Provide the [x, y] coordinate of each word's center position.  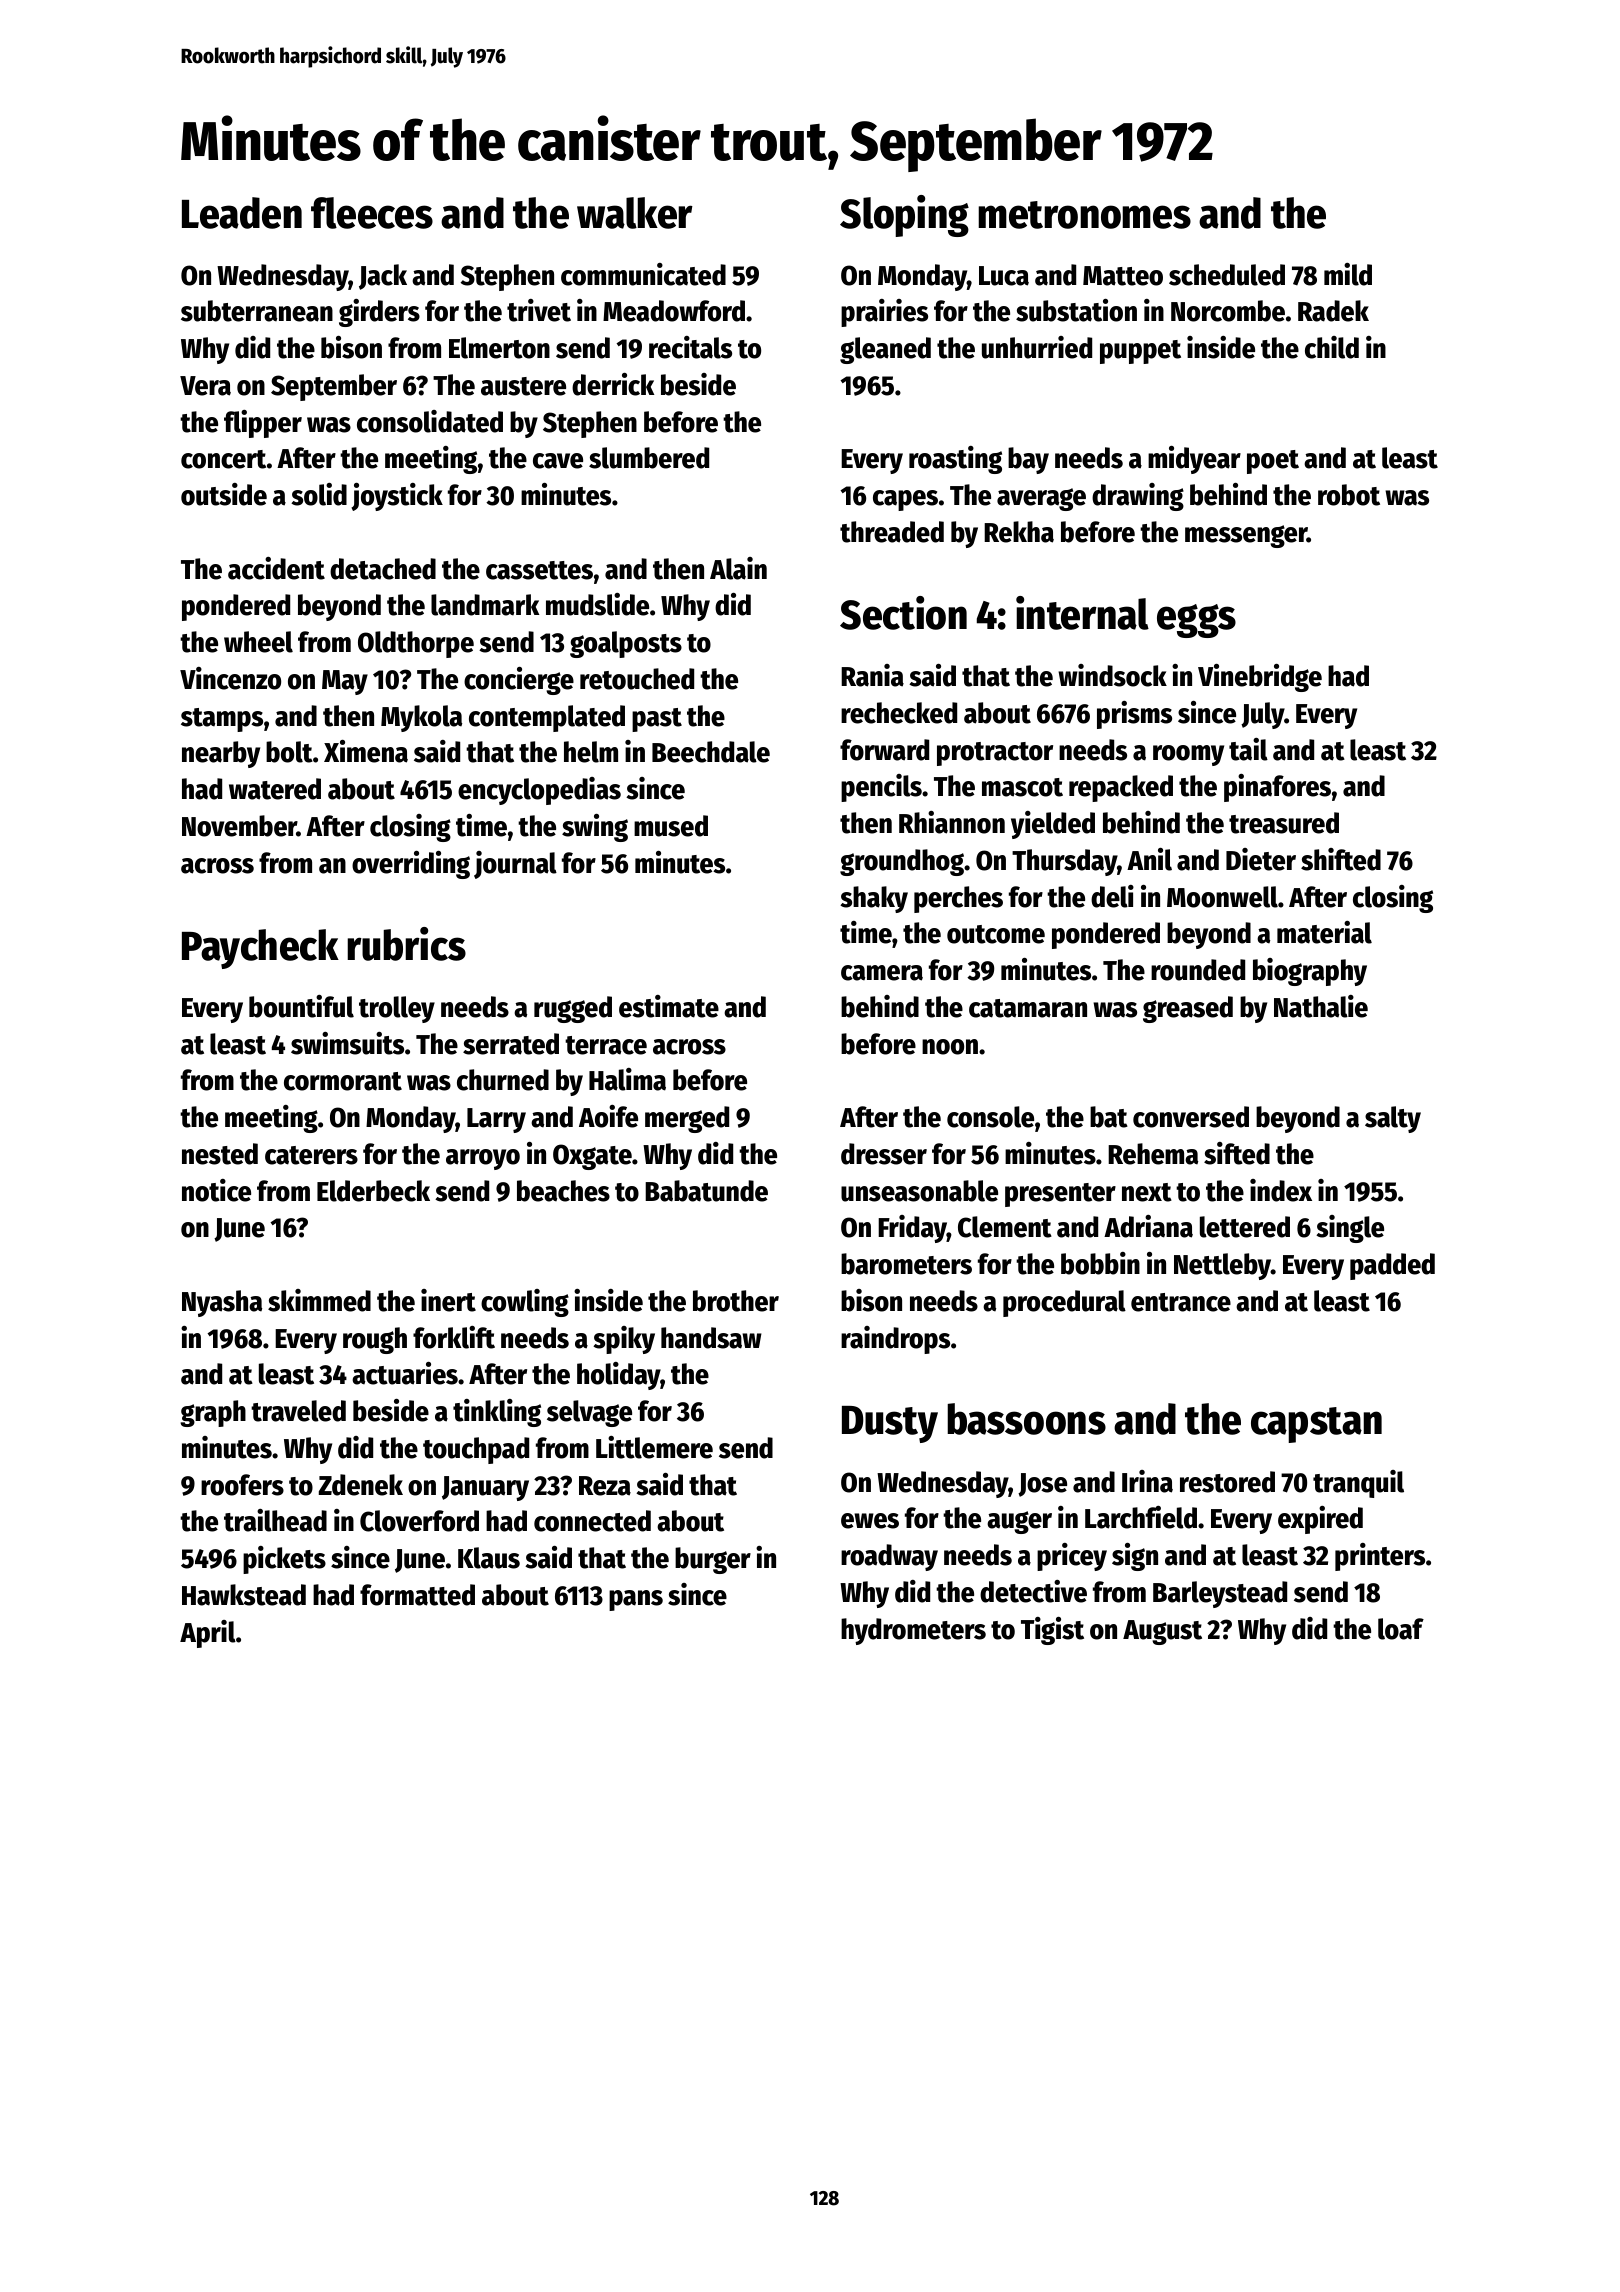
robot [1349, 495]
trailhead [275, 1520]
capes [905, 500]
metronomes [1084, 215]
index [1281, 1190]
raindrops [895, 1340]
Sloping [904, 216]
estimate [669, 1006]
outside [224, 494]
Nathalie [1321, 1006]
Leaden [242, 213]
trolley [397, 1009]
